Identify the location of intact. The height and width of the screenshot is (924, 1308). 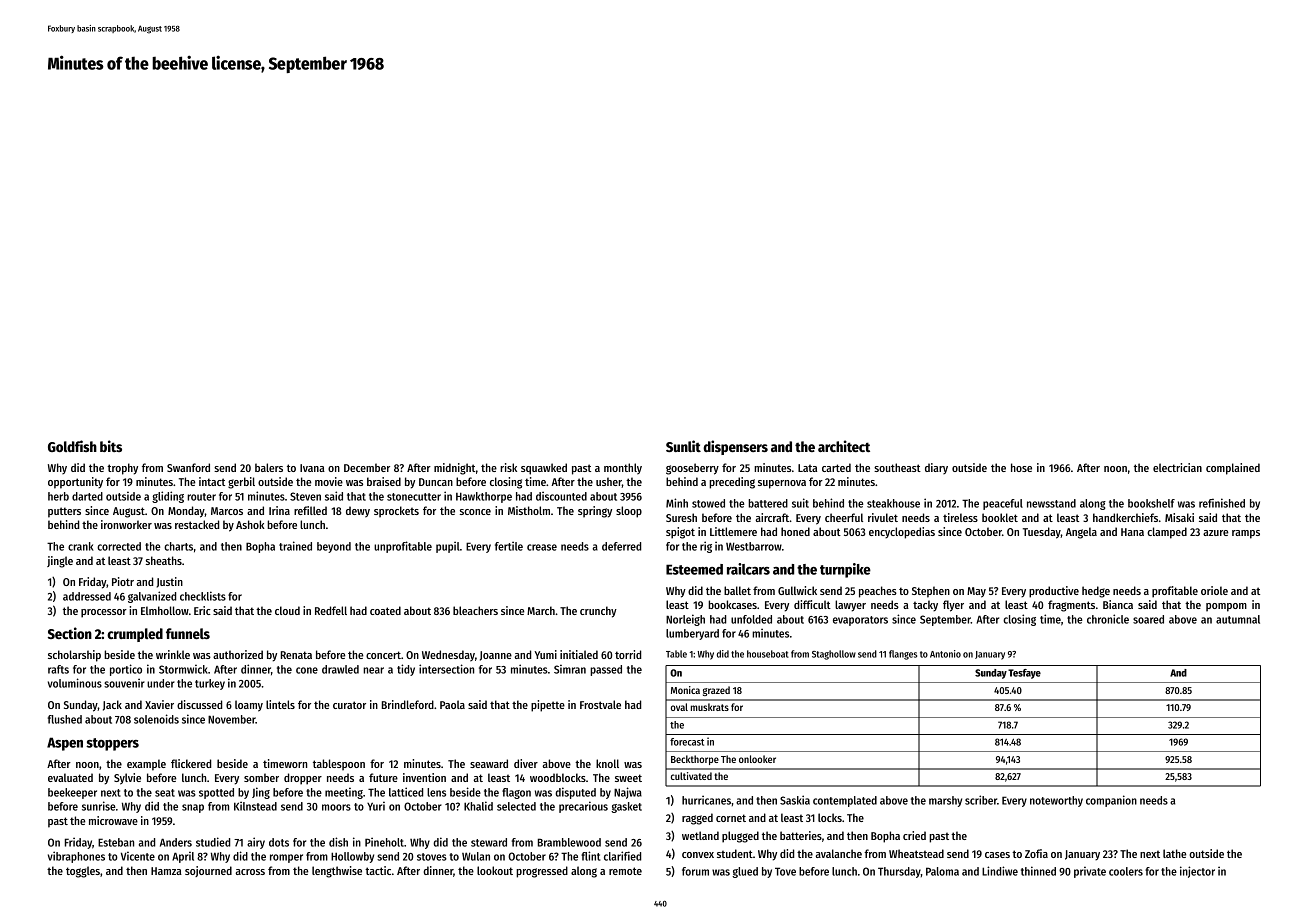
(212, 481).
